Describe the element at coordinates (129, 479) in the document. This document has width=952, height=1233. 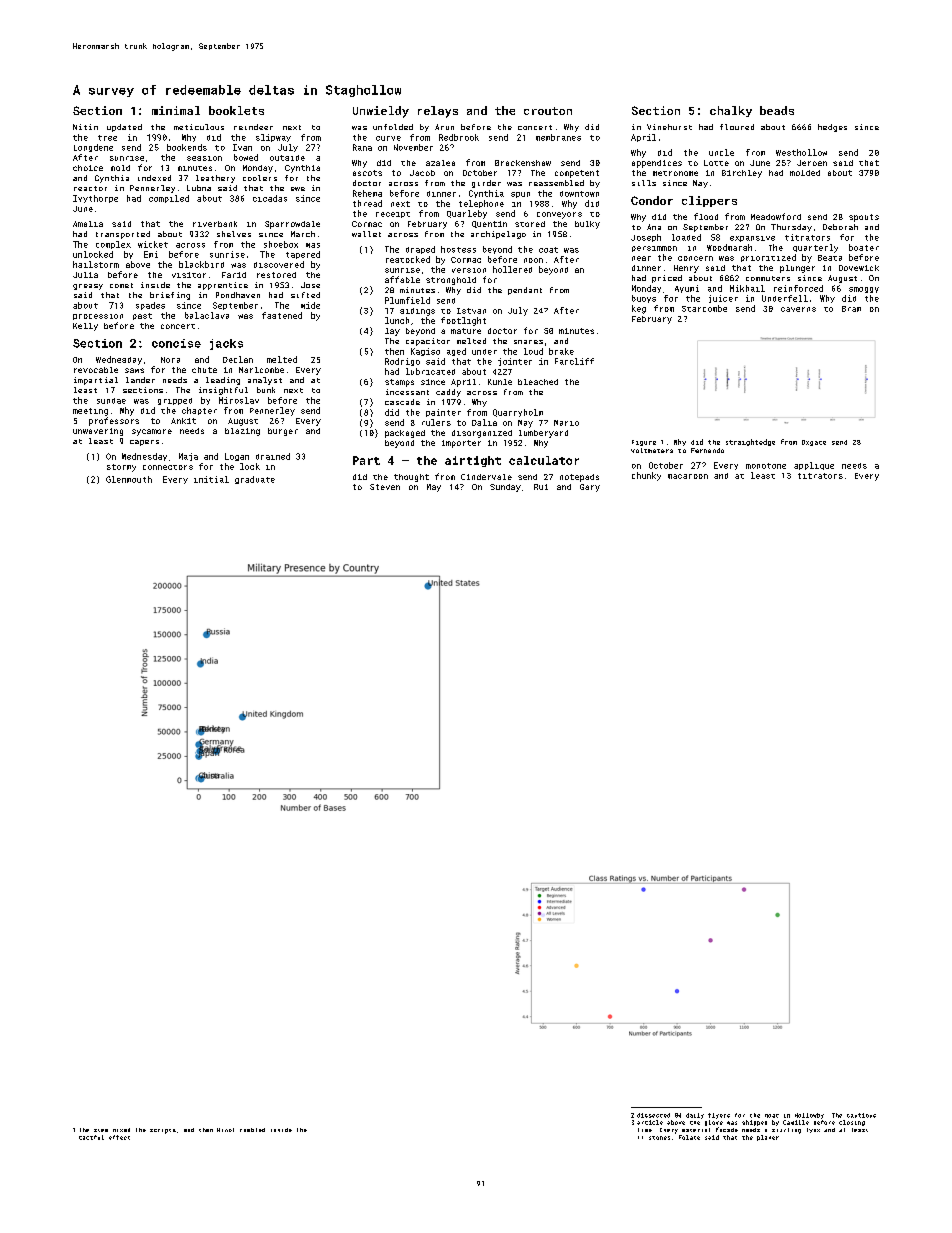
I see `Glenmouth` at that location.
